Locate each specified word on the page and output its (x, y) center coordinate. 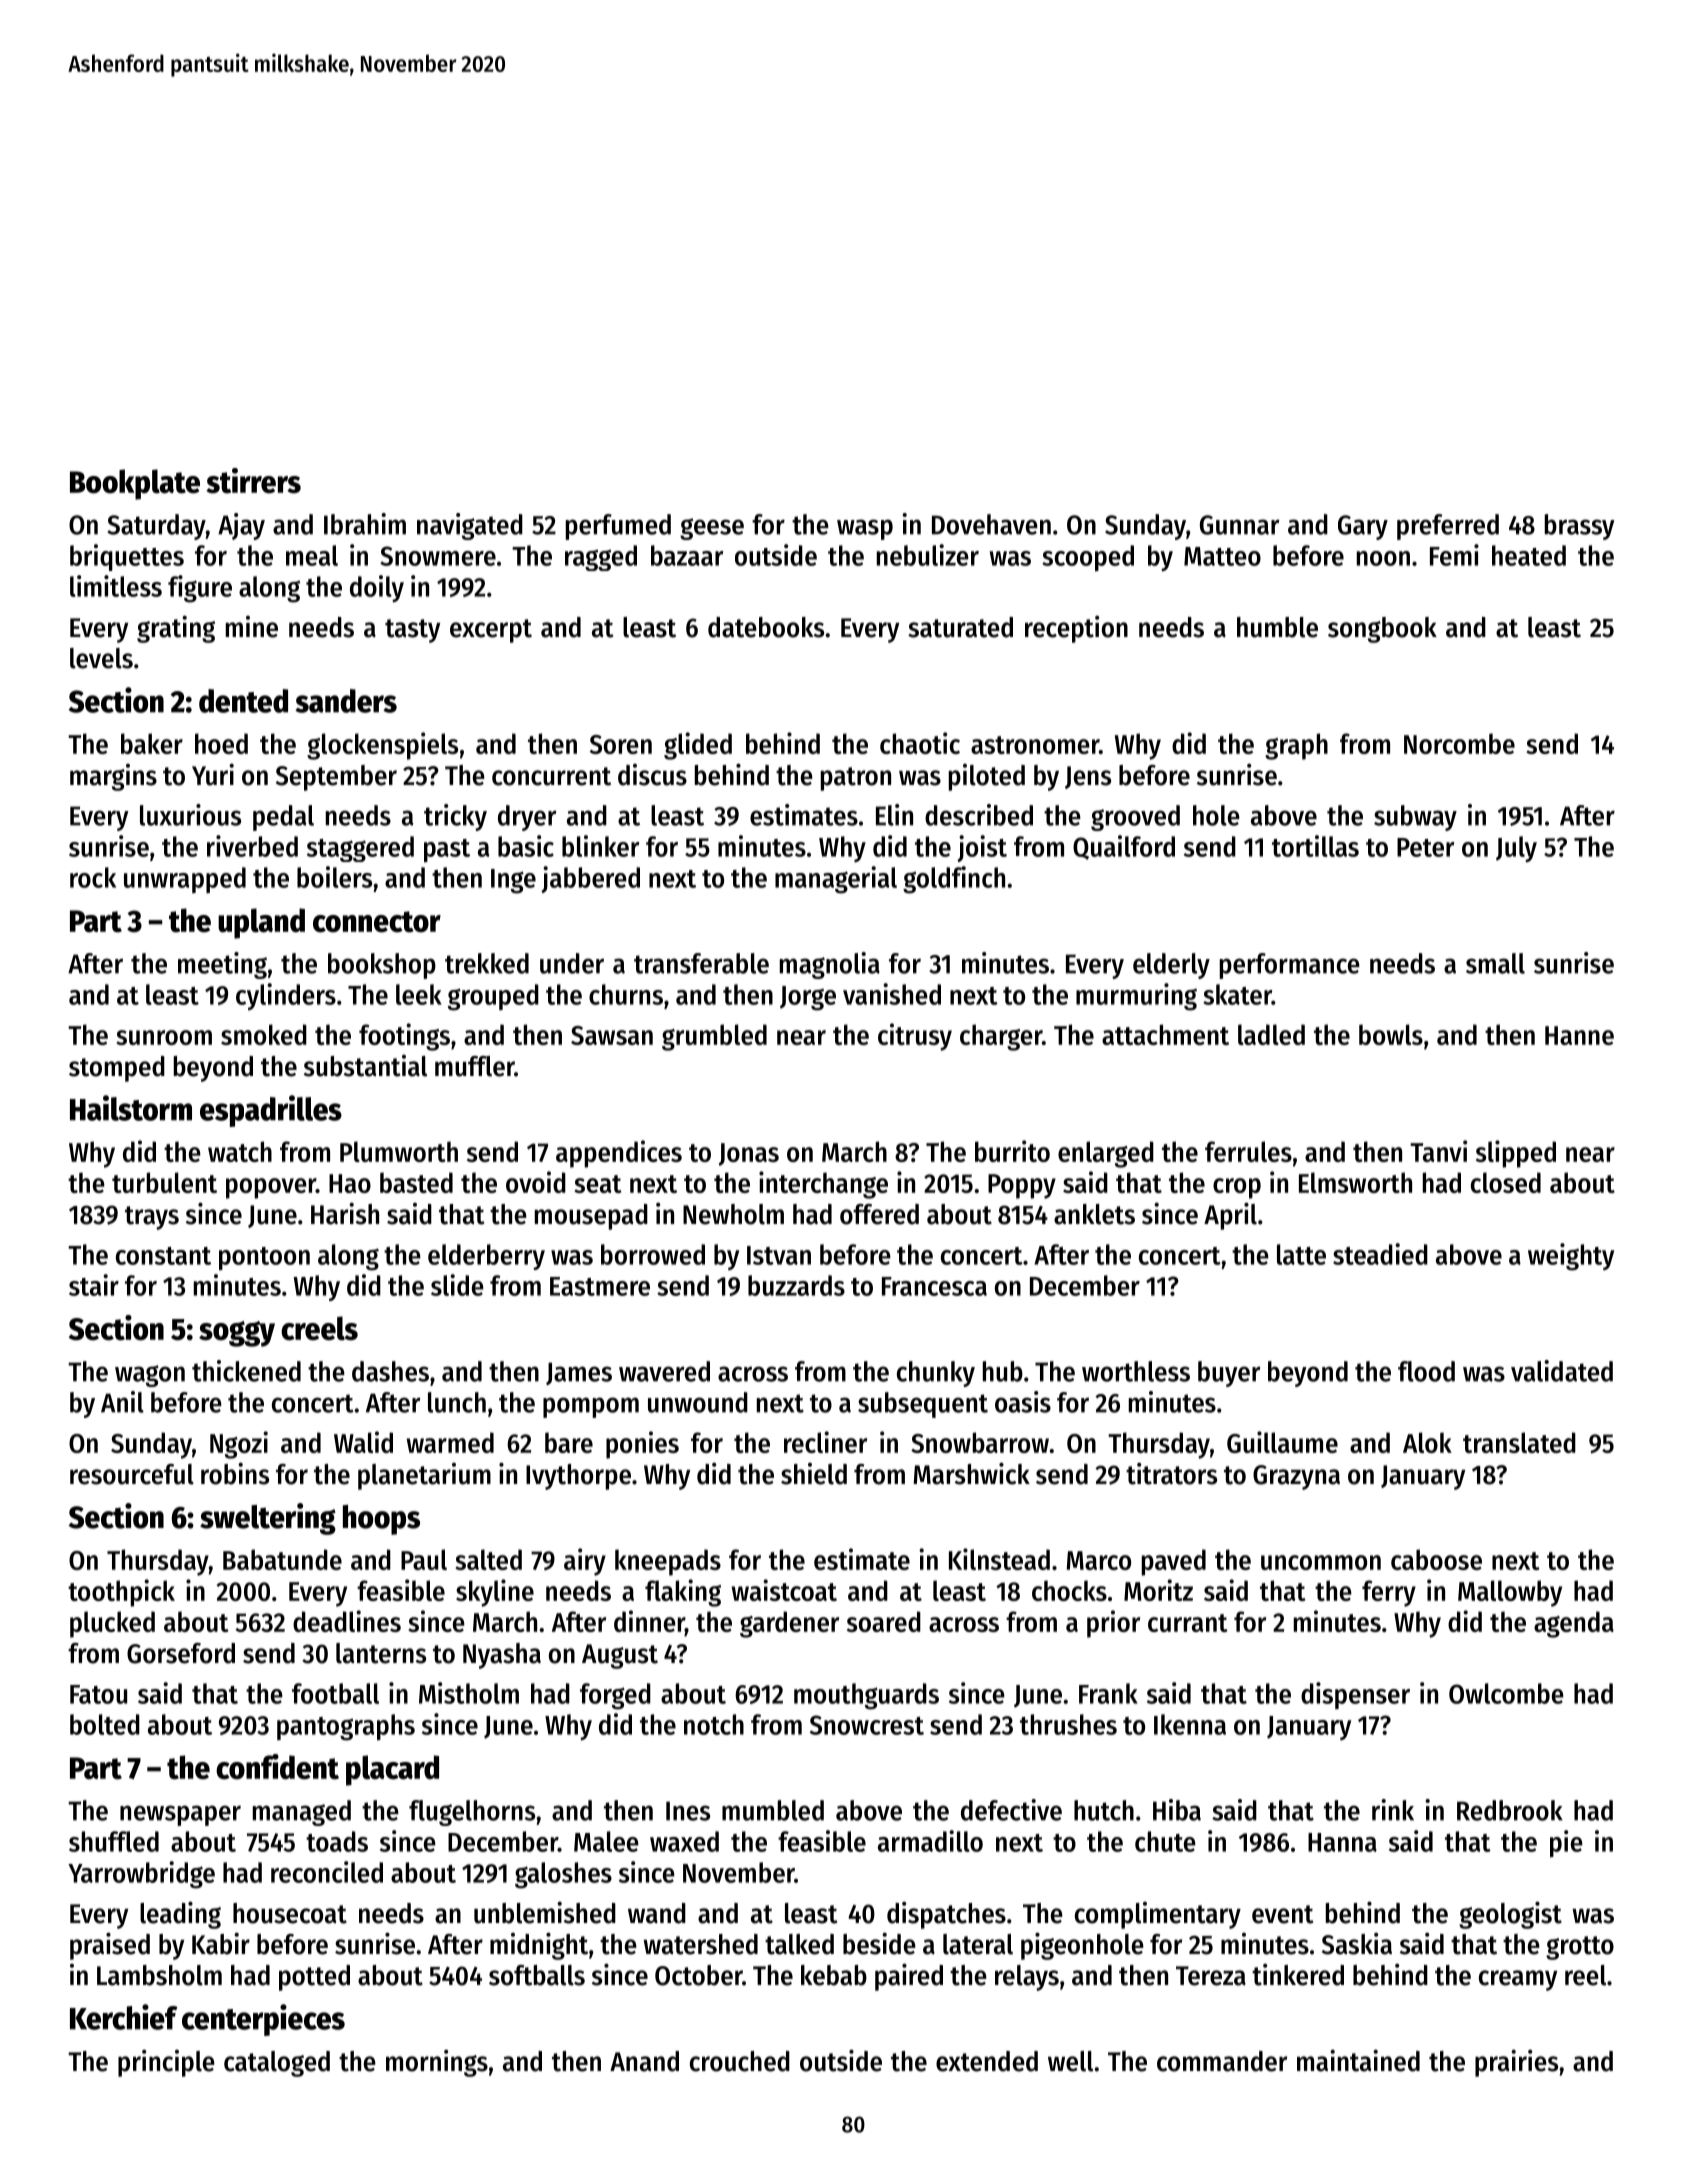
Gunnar (1239, 525)
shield (814, 1474)
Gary (1363, 527)
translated (1519, 1442)
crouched (740, 2061)
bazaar (687, 555)
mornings (437, 2063)
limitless (116, 586)
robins (235, 1473)
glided (698, 746)
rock (93, 877)
